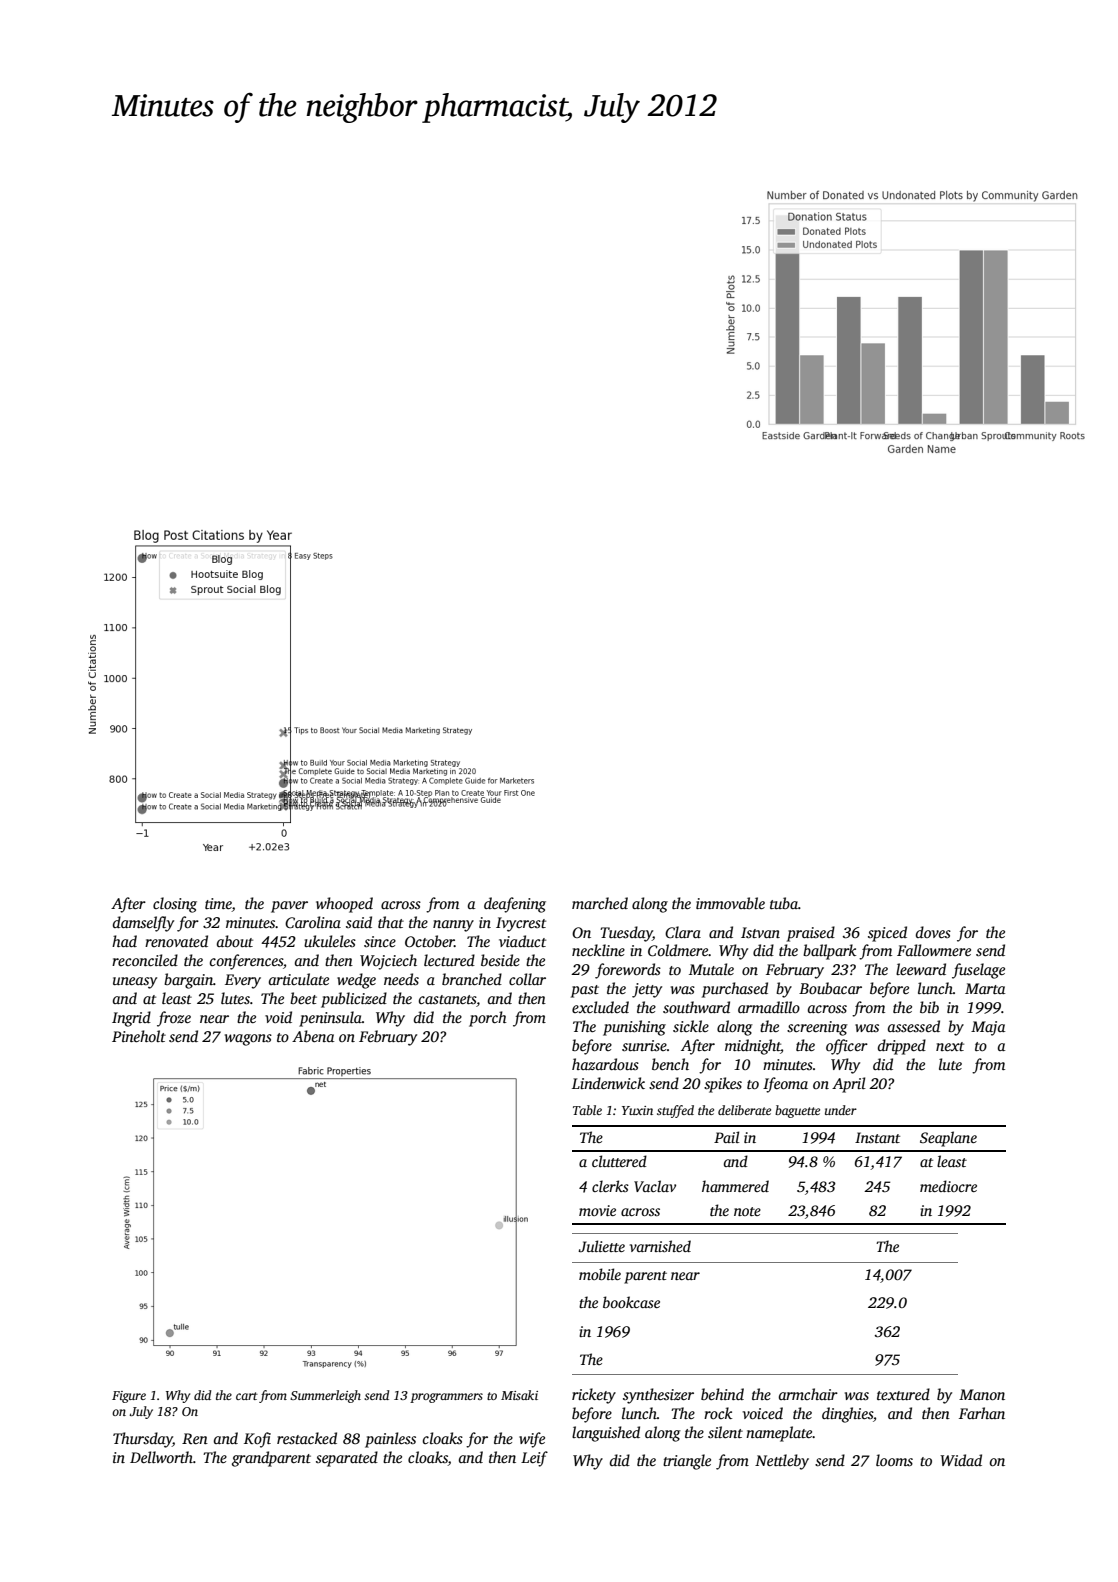 The height and width of the screenshot is (1582, 1118). I want to click on Dellworth, so click(161, 1457).
